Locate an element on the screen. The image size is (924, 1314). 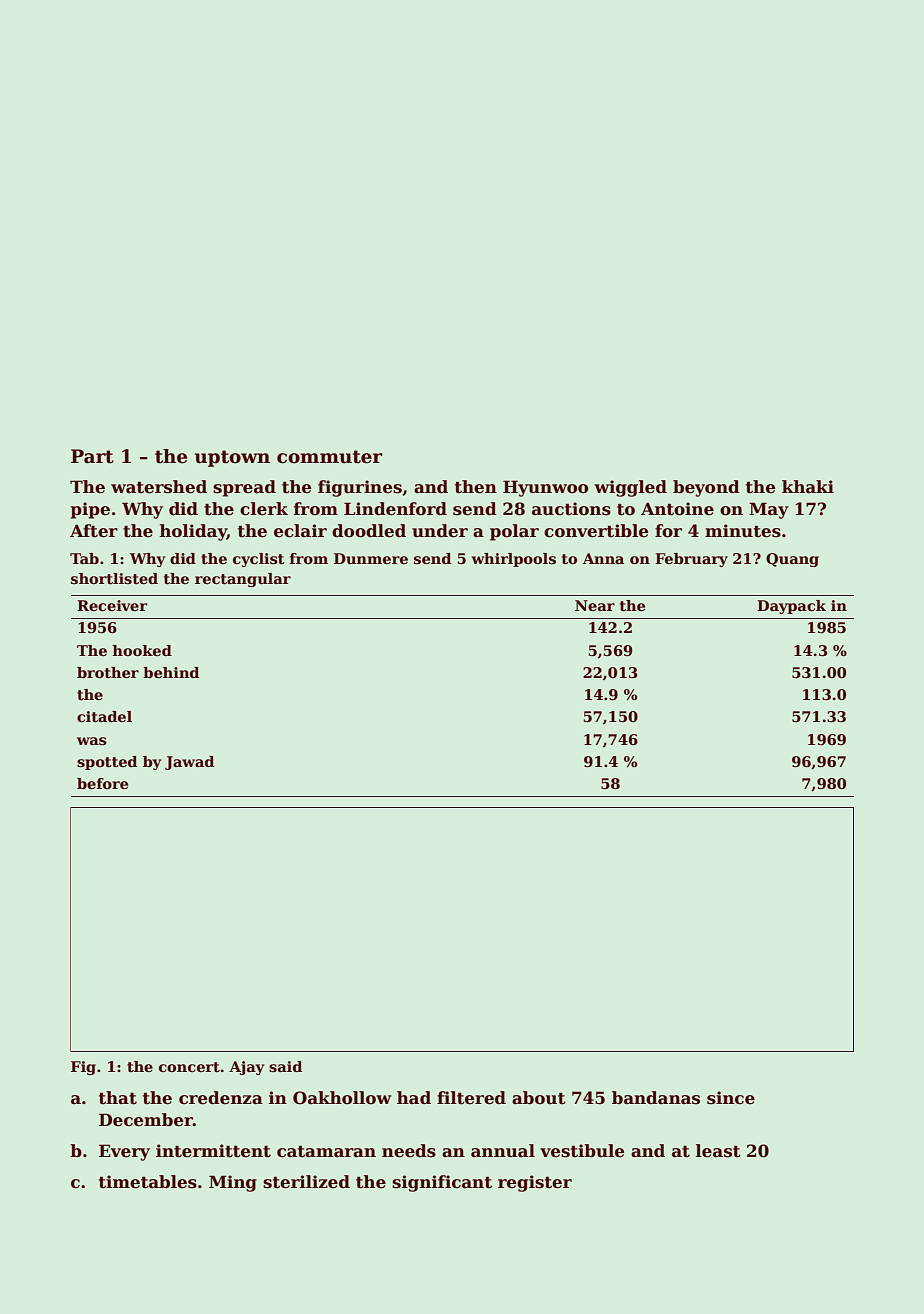
watershed is located at coordinates (159, 487).
